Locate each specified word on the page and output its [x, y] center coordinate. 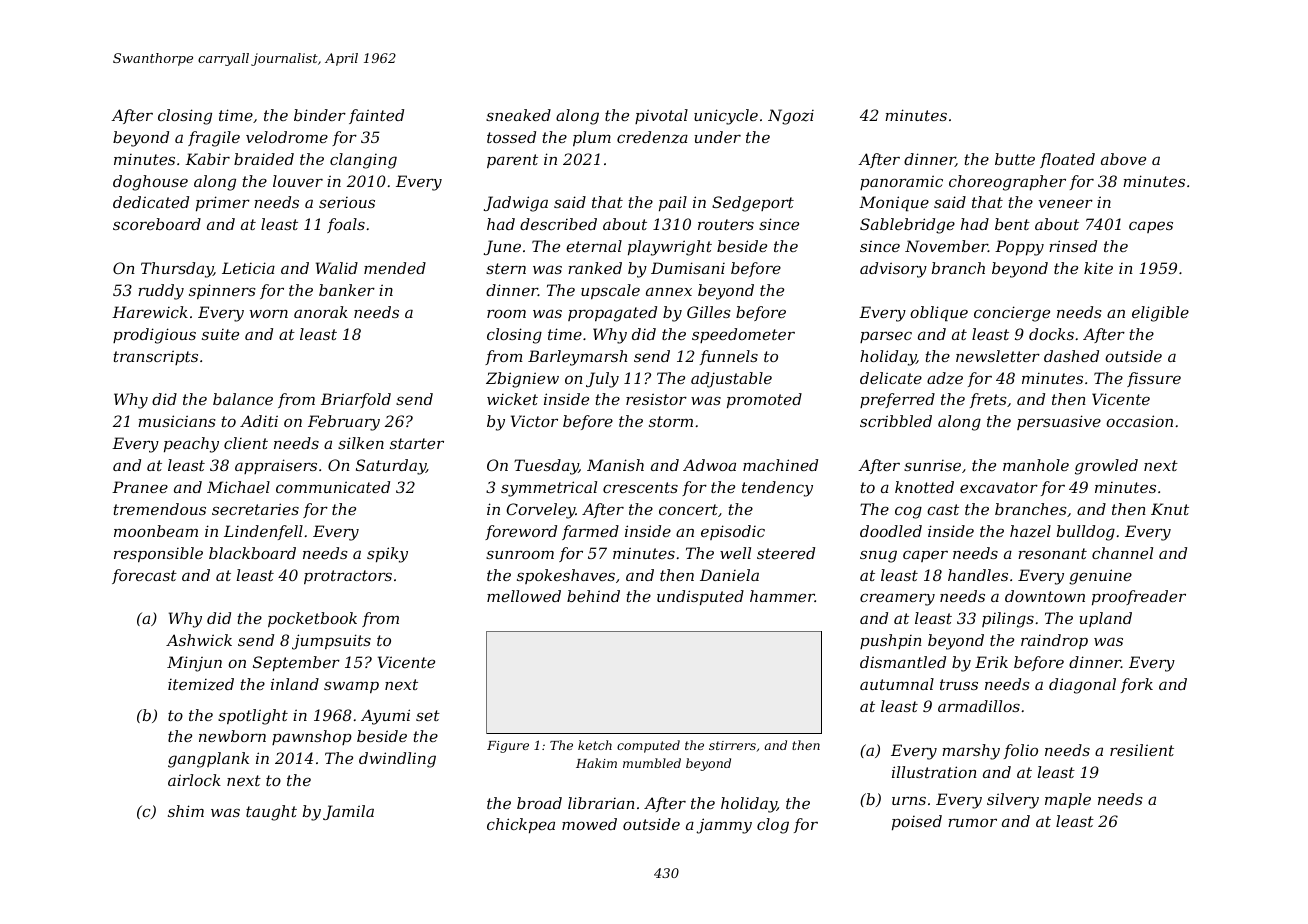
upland [1105, 619]
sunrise [932, 465]
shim [186, 811]
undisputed [700, 597]
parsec [886, 337]
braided [264, 159]
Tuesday [546, 467]
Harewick [150, 312]
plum [592, 138]
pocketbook [312, 619]
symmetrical [549, 489]
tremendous [160, 509]
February [344, 423]
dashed [1071, 356]
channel [1122, 553]
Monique [894, 203]
